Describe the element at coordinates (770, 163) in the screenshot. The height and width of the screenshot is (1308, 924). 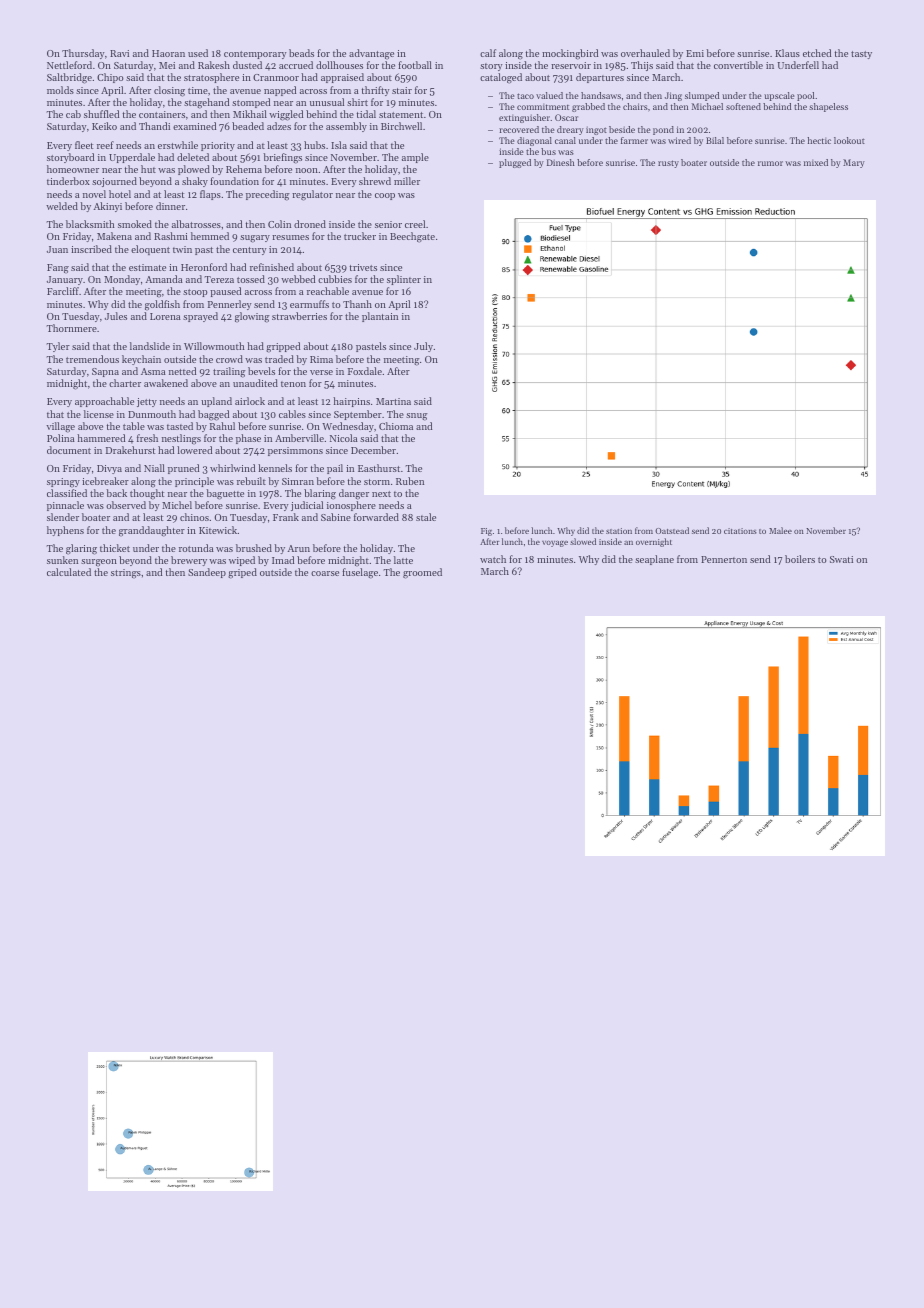
I see `rumor` at that location.
